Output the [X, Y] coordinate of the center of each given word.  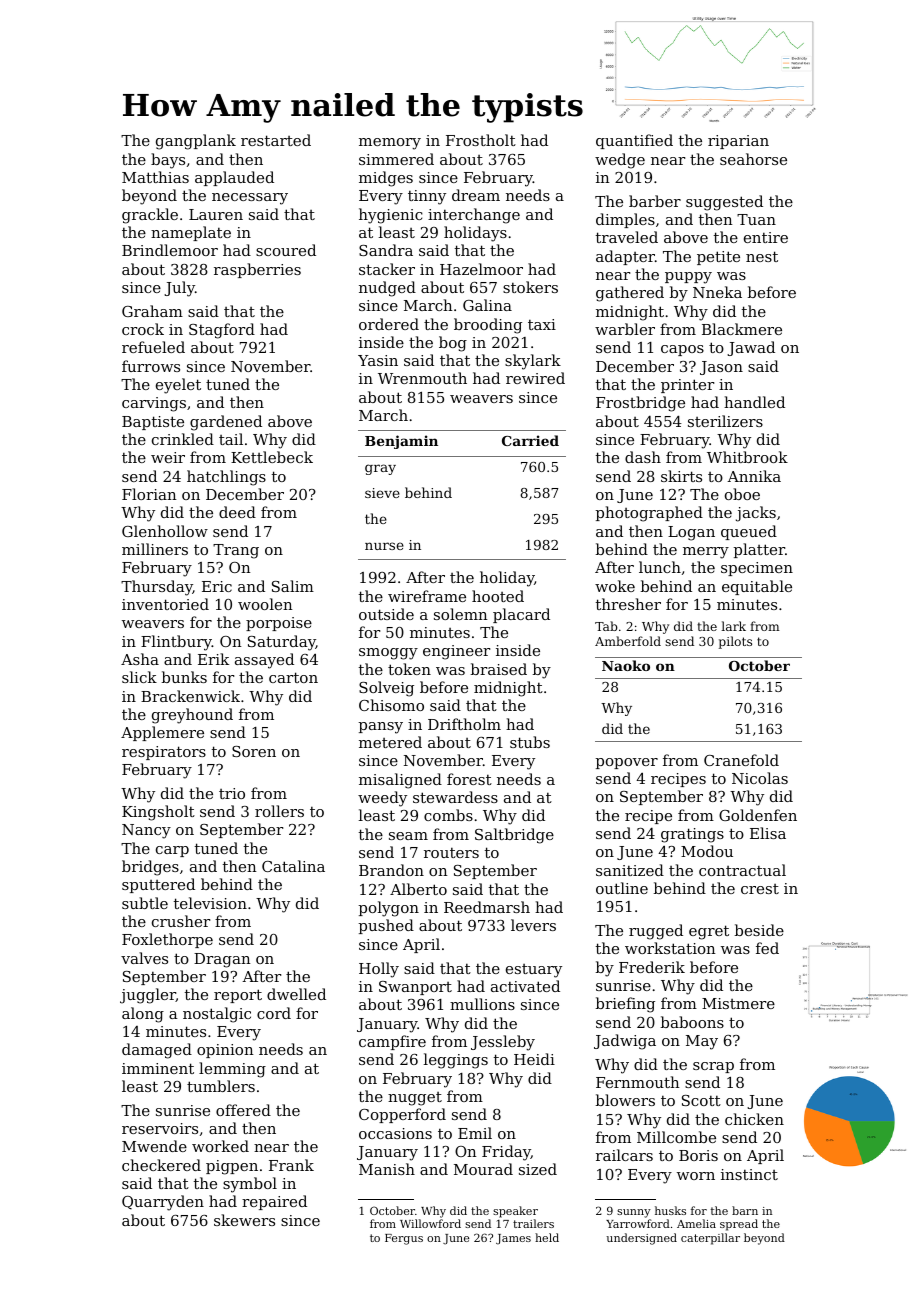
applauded [234, 178]
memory [390, 144]
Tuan [756, 219]
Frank [291, 1165]
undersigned [641, 1239]
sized [538, 1169]
